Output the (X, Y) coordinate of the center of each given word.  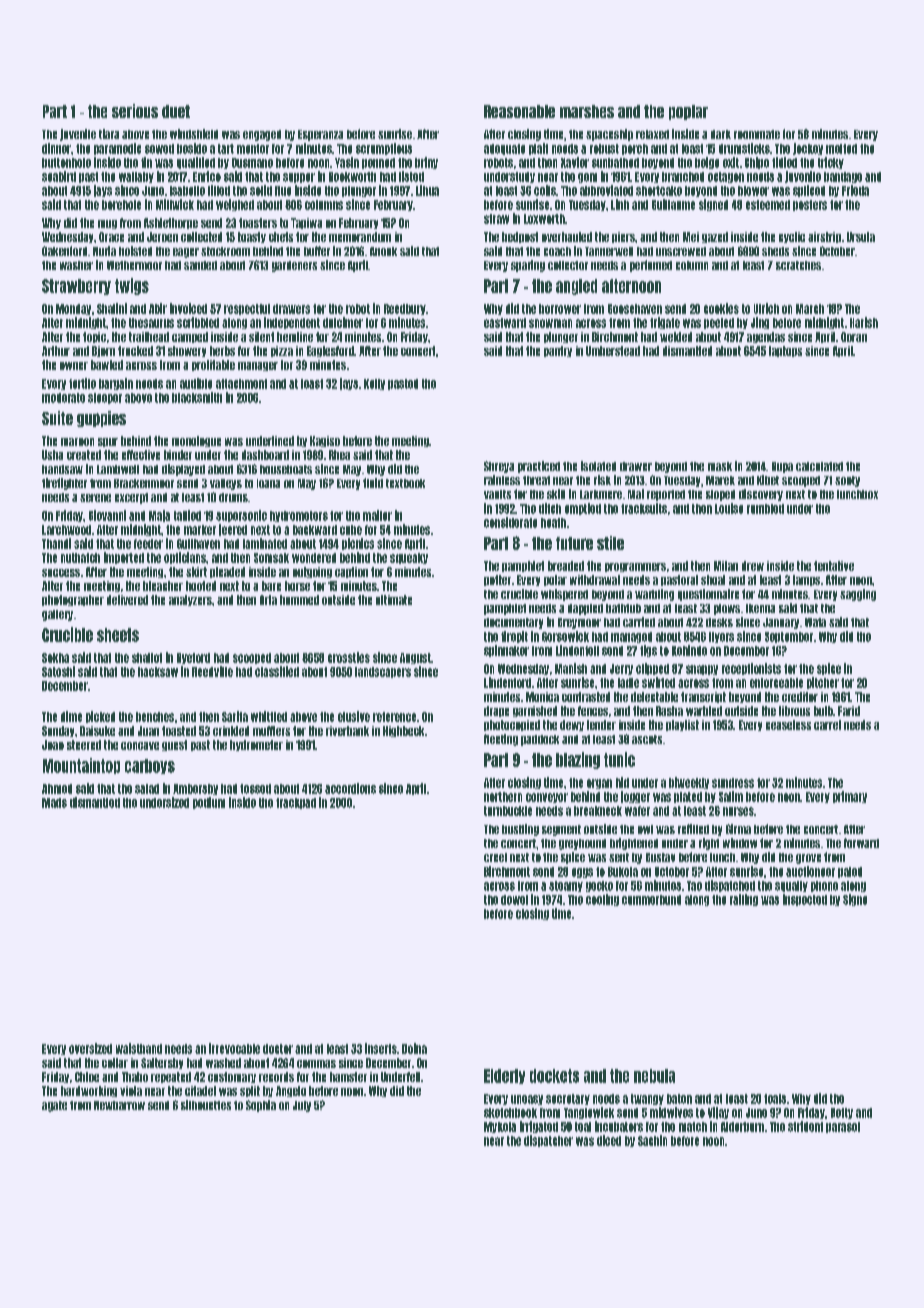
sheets (118, 635)
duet (176, 111)
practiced (539, 467)
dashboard (265, 455)
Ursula (861, 237)
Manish (571, 668)
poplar (688, 112)
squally (791, 886)
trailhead (149, 337)
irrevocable (234, 1048)
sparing (528, 266)
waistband (139, 1048)
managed (631, 637)
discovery (761, 495)
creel (495, 857)
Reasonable (519, 111)
